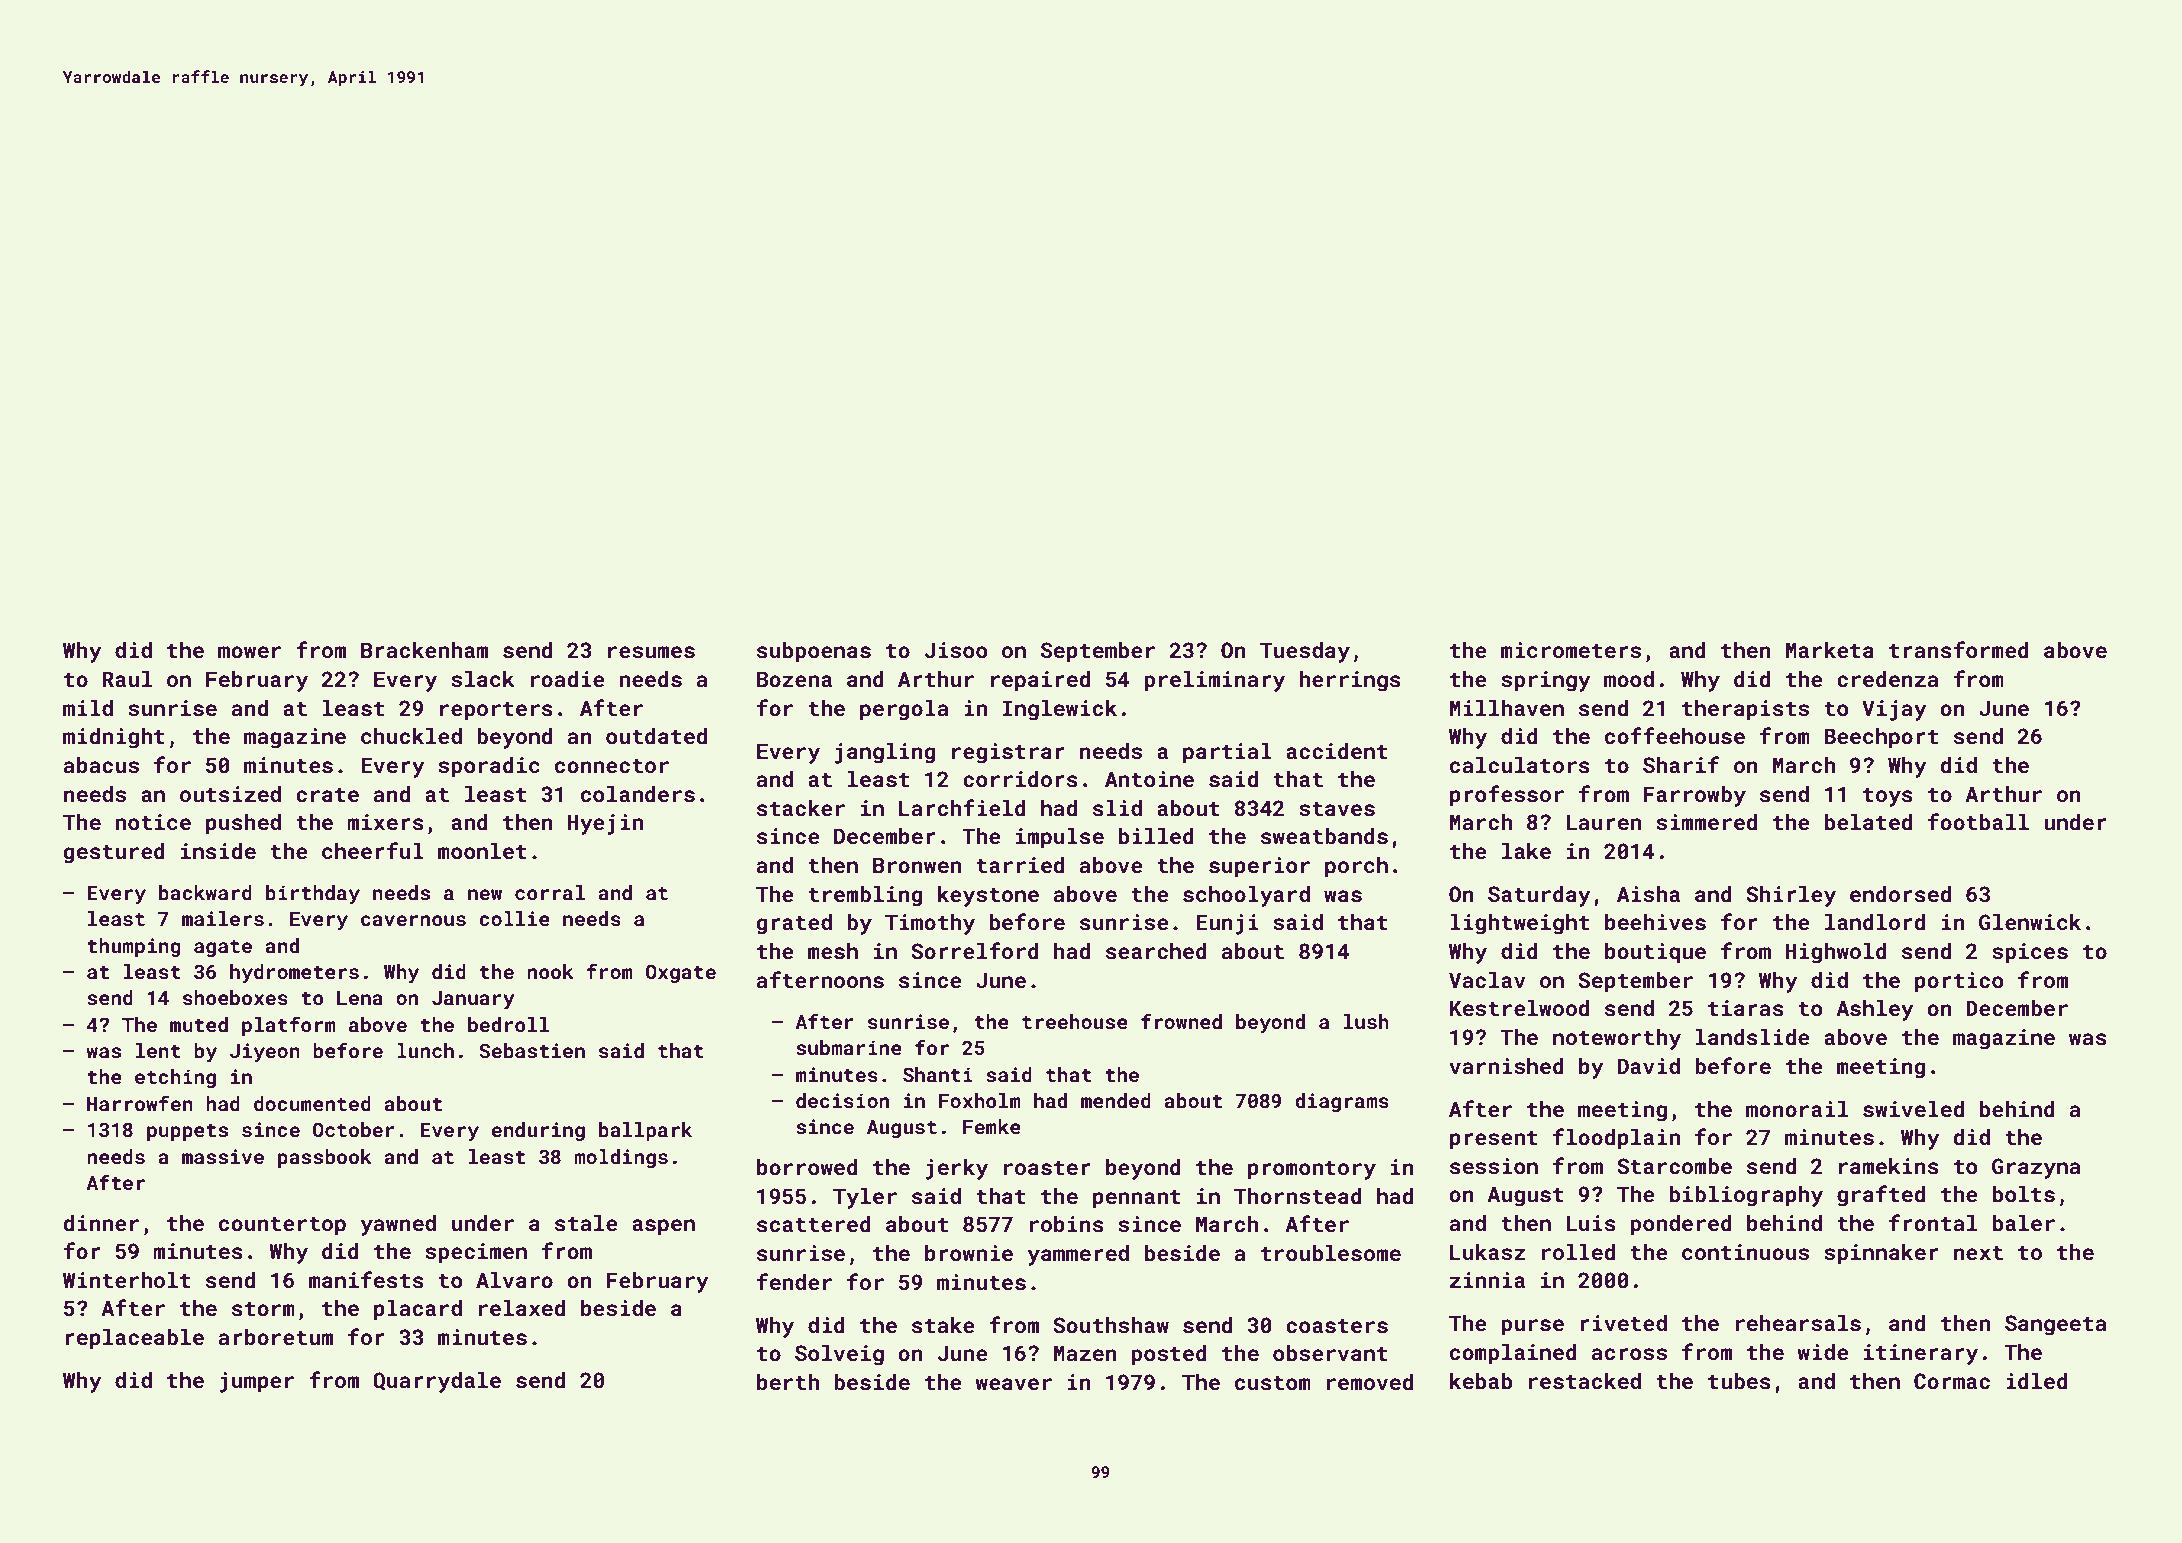  Describe the element at coordinates (1305, 652) in the page. I see `Tuesday` at that location.
